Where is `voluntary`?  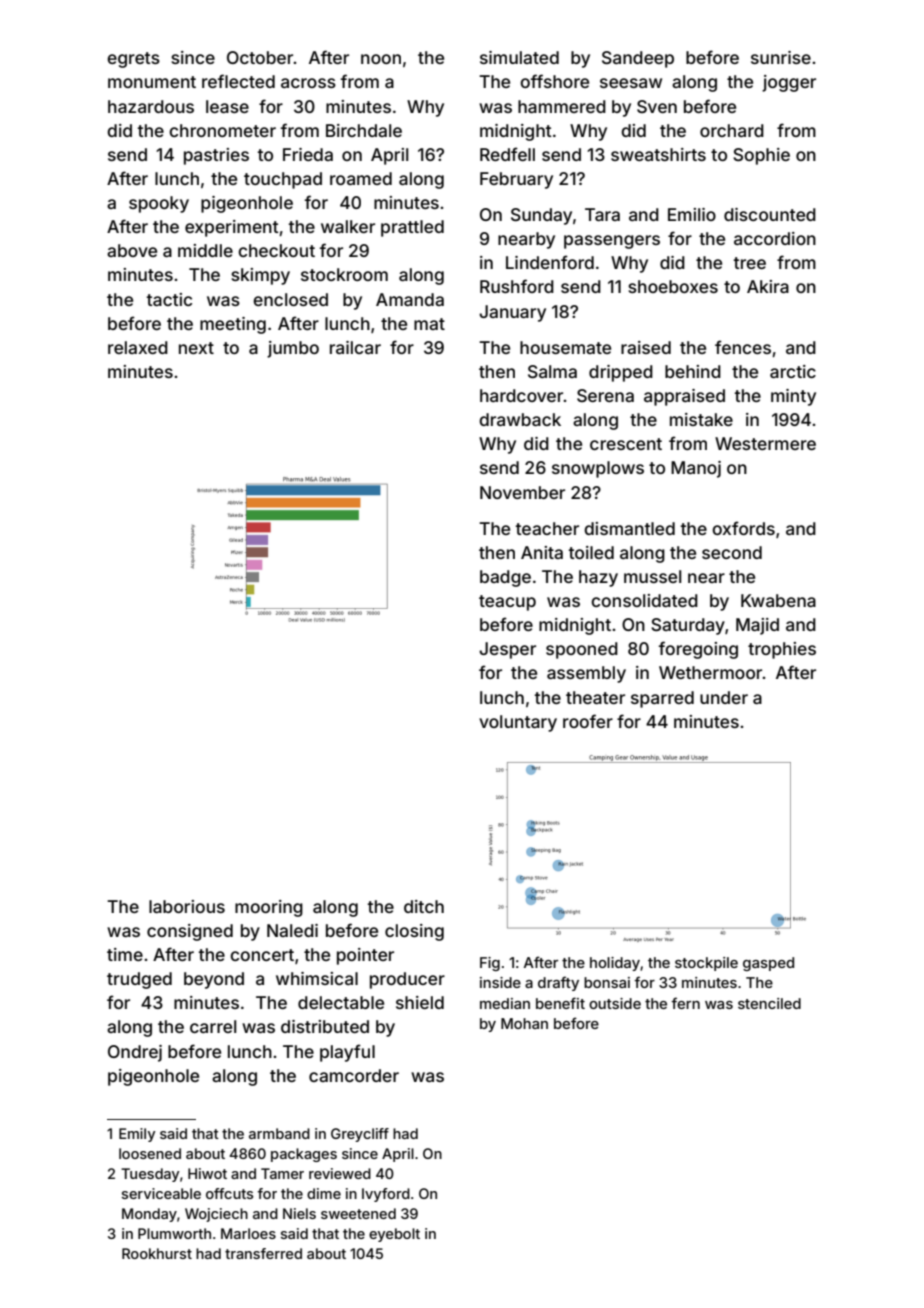
voluntary is located at coordinates (518, 723).
